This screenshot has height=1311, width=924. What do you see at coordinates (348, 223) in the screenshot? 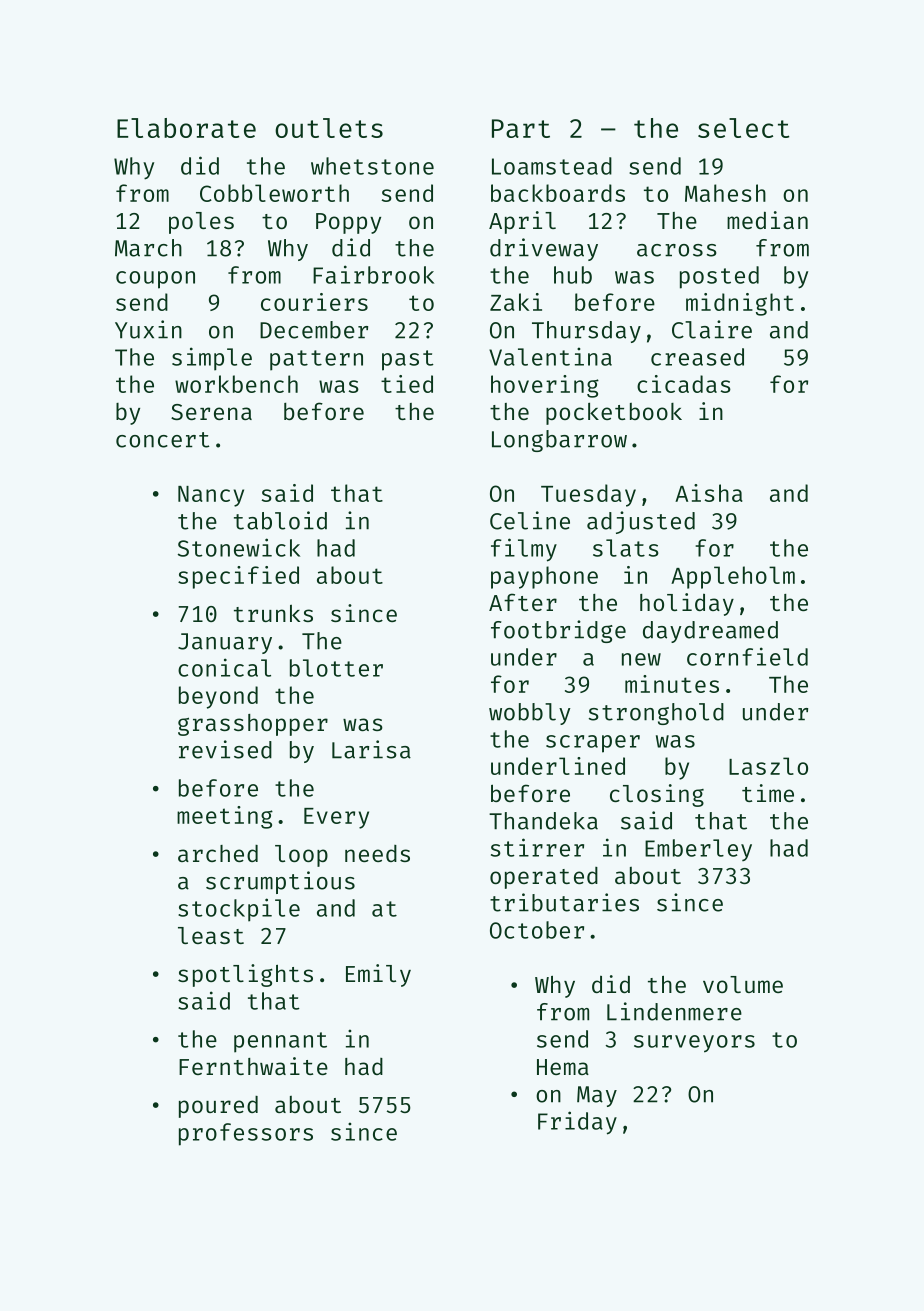
I see `Poppy` at bounding box center [348, 223].
